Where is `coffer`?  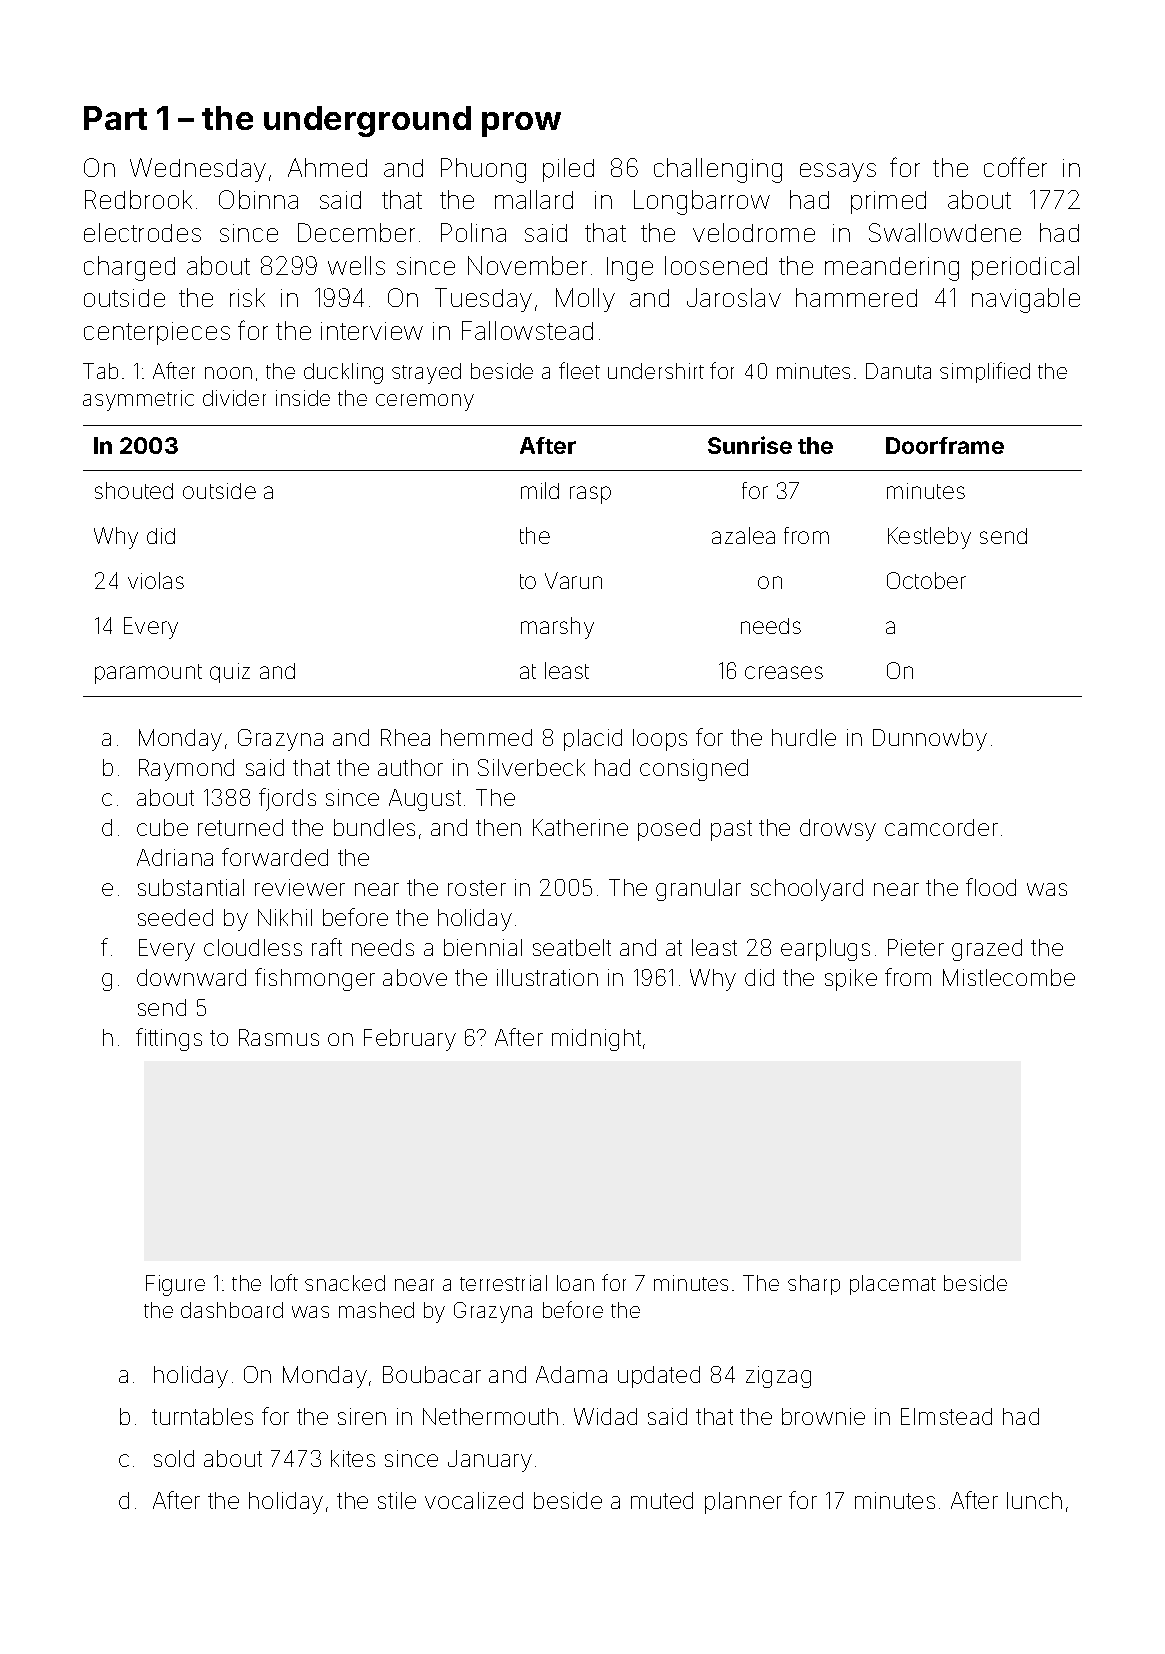 coffer is located at coordinates (1015, 167).
